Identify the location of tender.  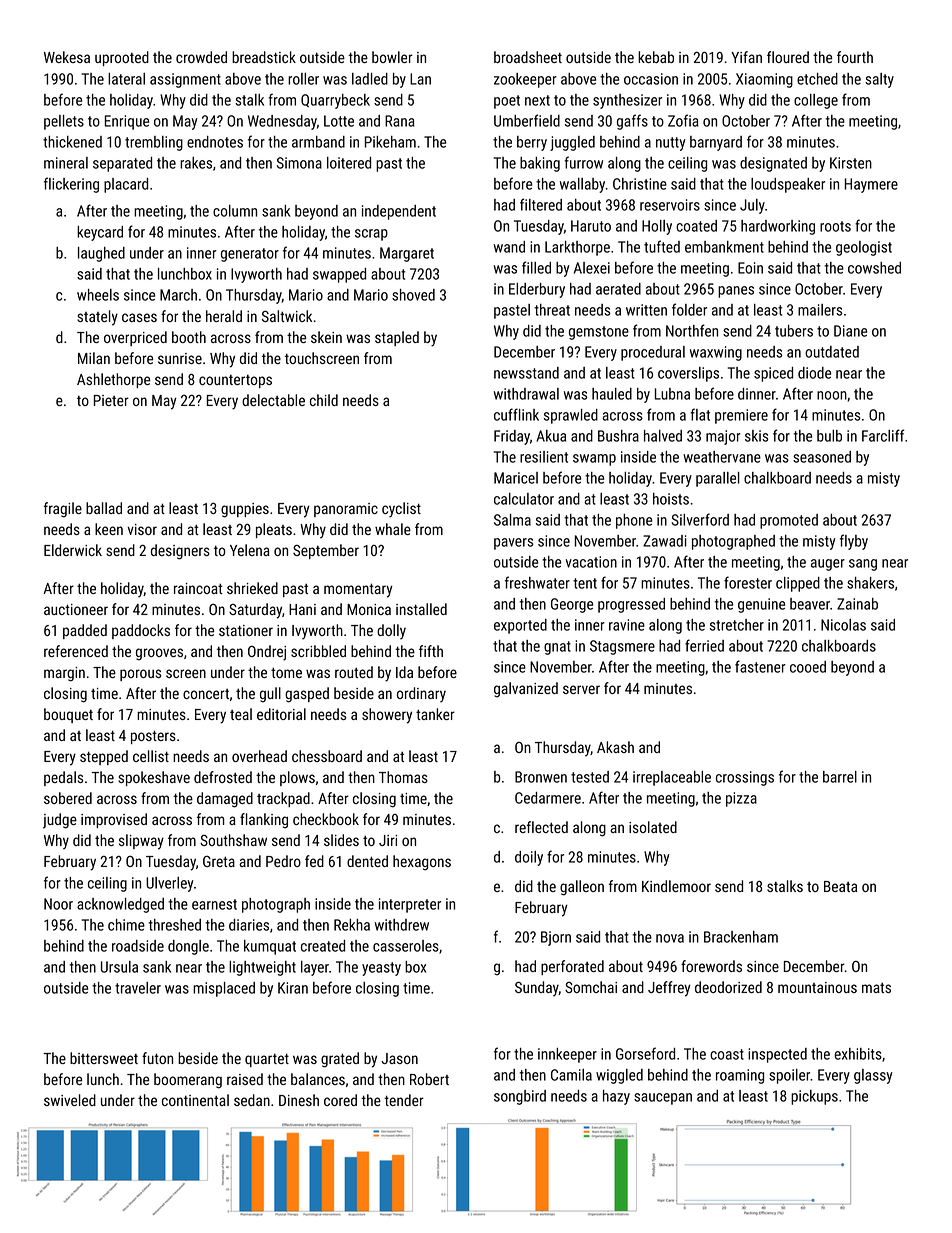
(404, 1100).
